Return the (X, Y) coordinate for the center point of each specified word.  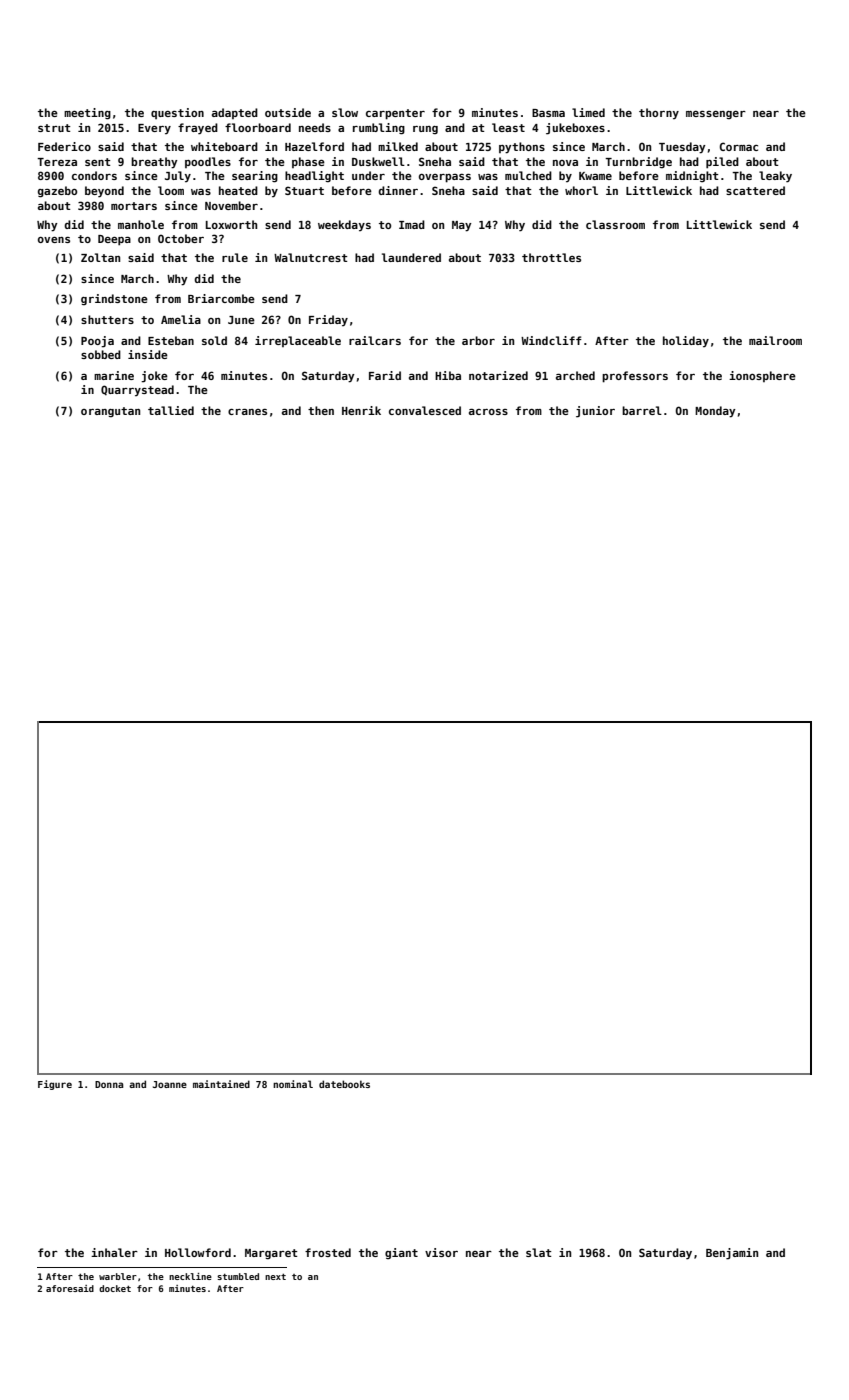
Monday (715, 412)
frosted (328, 1252)
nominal (293, 1084)
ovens (54, 240)
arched (575, 375)
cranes (247, 412)
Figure (55, 1085)
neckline (190, 1276)
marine (114, 375)
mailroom (775, 340)
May (462, 226)
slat (538, 1252)
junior (595, 412)
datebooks (344, 1084)
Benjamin (732, 1254)
